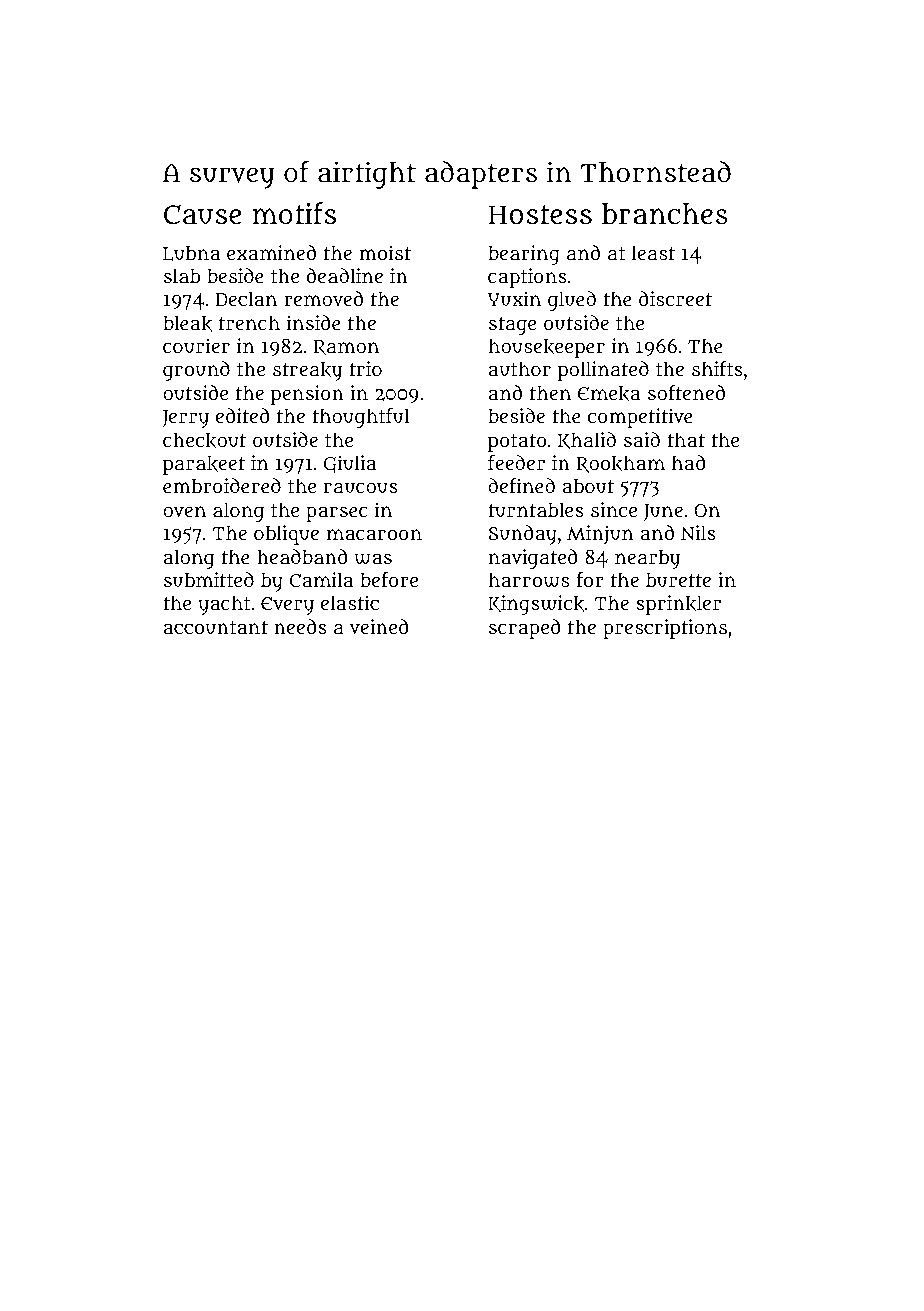 This document has height=1311, width=924. I want to click on scraped, so click(525, 629).
